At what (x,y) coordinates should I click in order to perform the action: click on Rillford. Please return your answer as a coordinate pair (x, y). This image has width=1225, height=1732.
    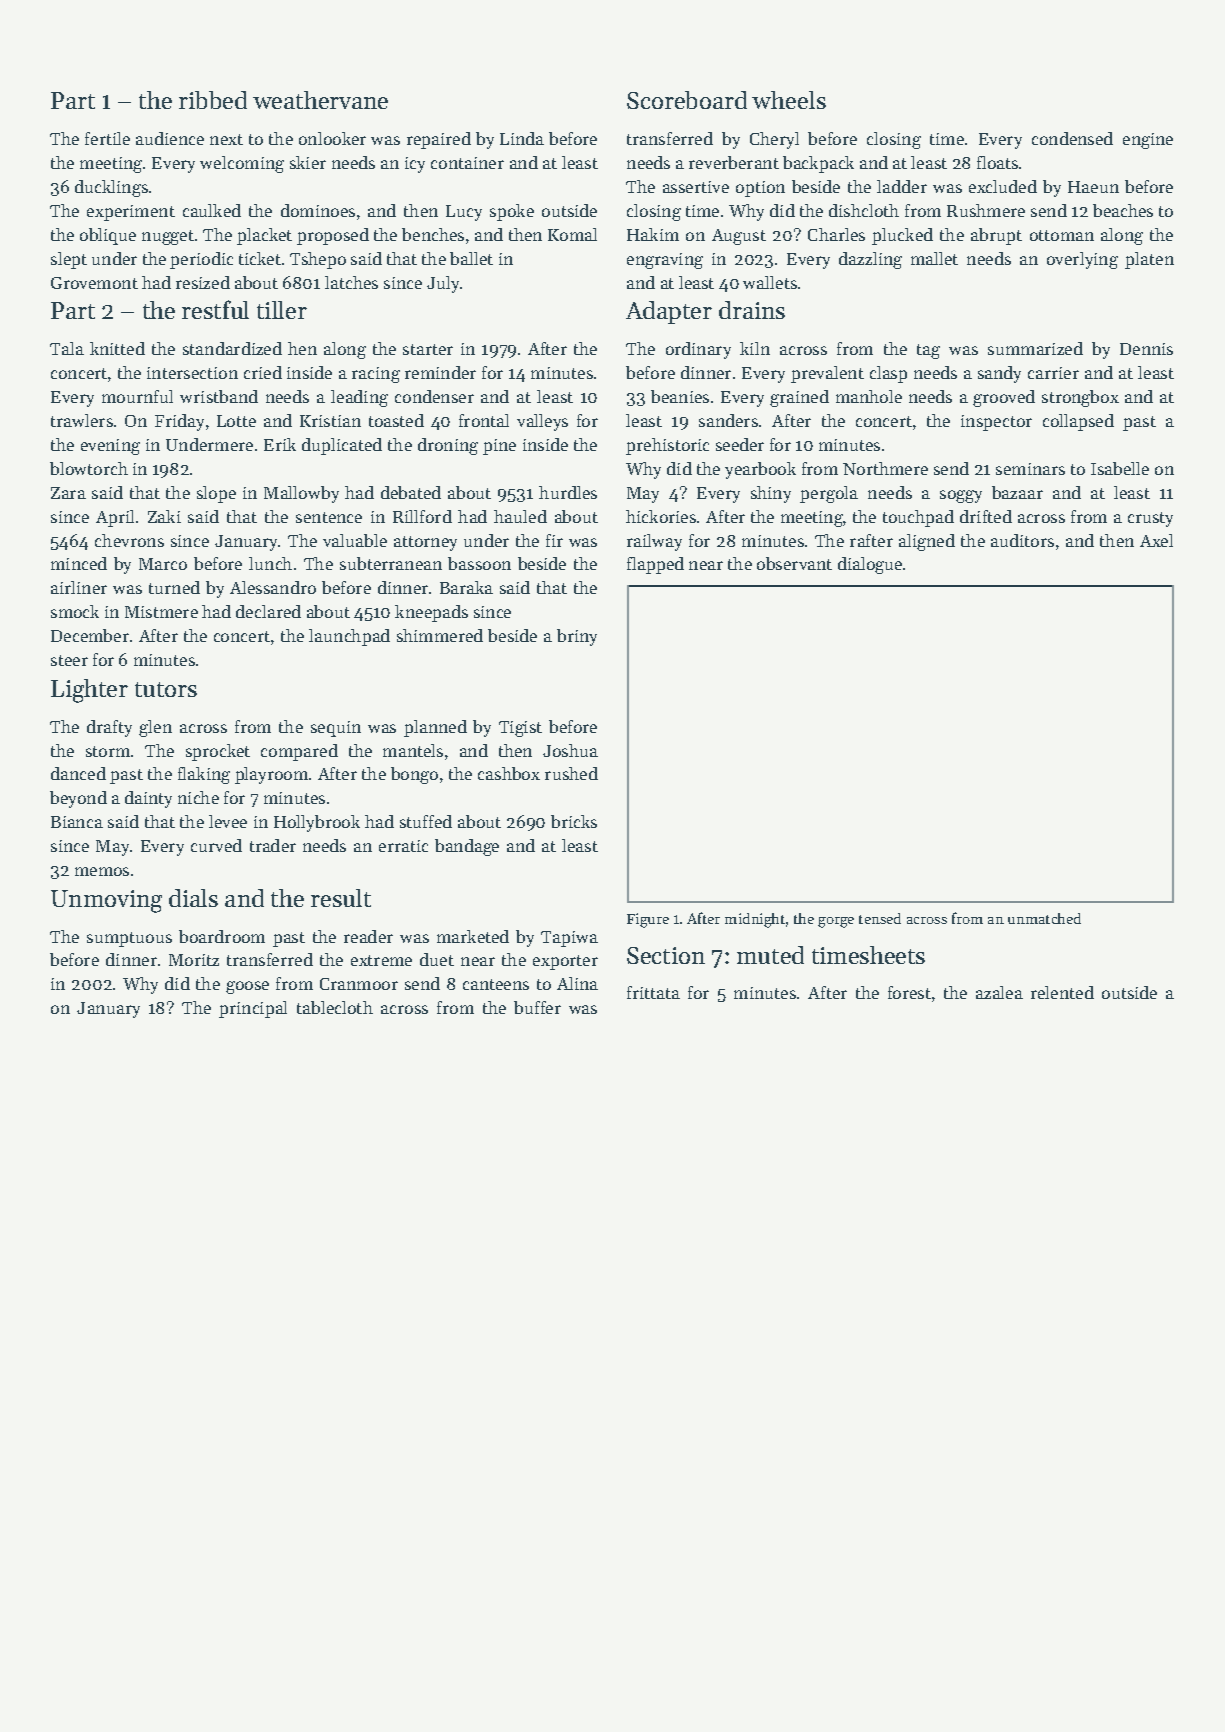
    Looking at the image, I should click on (422, 516).
